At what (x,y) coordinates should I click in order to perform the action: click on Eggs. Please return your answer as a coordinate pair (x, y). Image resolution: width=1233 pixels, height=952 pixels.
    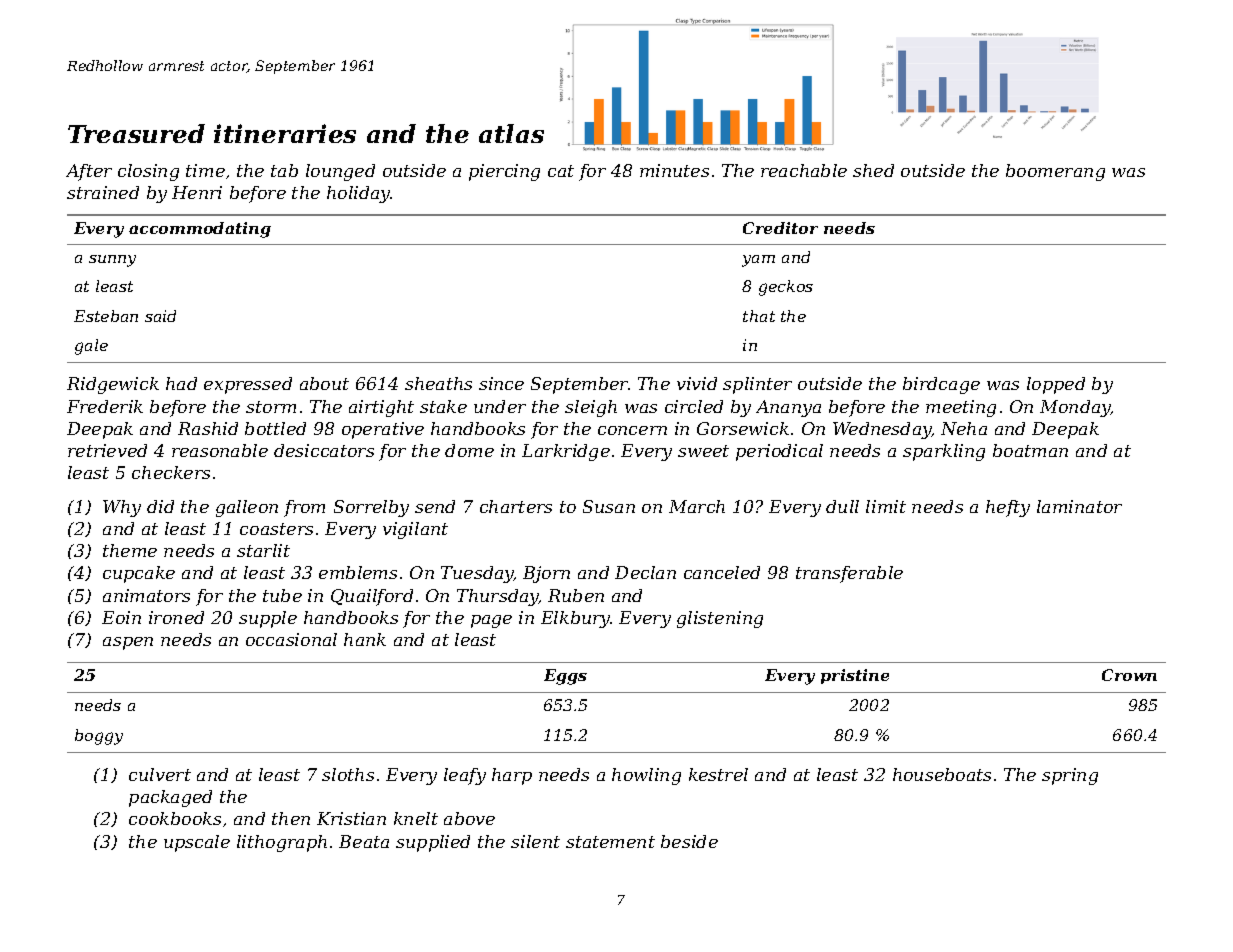
    Looking at the image, I should click on (565, 677).
